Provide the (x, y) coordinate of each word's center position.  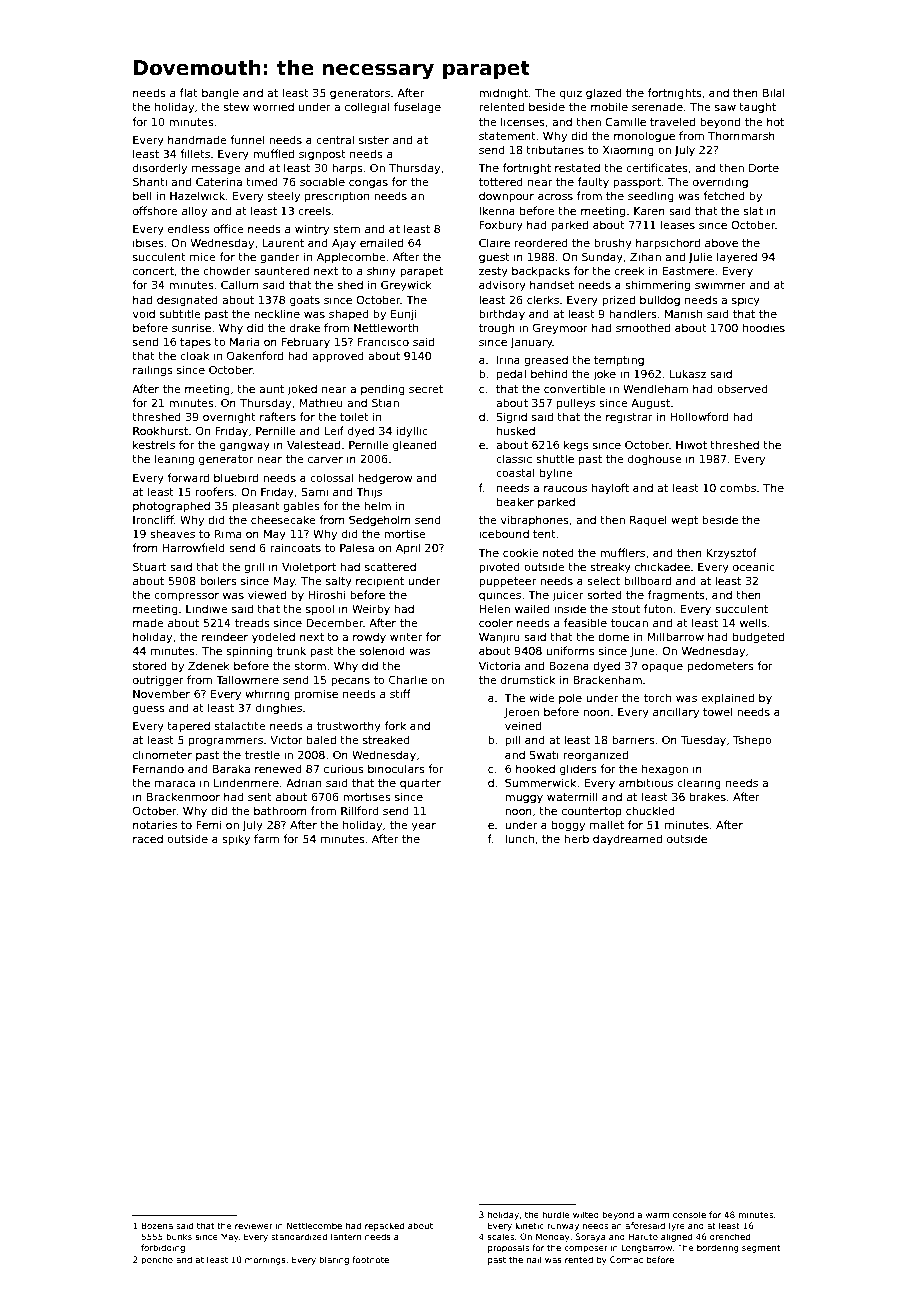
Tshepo (752, 740)
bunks (179, 1236)
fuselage (417, 108)
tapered (188, 726)
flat (189, 92)
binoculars (396, 768)
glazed (604, 94)
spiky (236, 840)
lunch (519, 838)
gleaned (414, 446)
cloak (194, 355)
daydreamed (627, 839)
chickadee (662, 566)
